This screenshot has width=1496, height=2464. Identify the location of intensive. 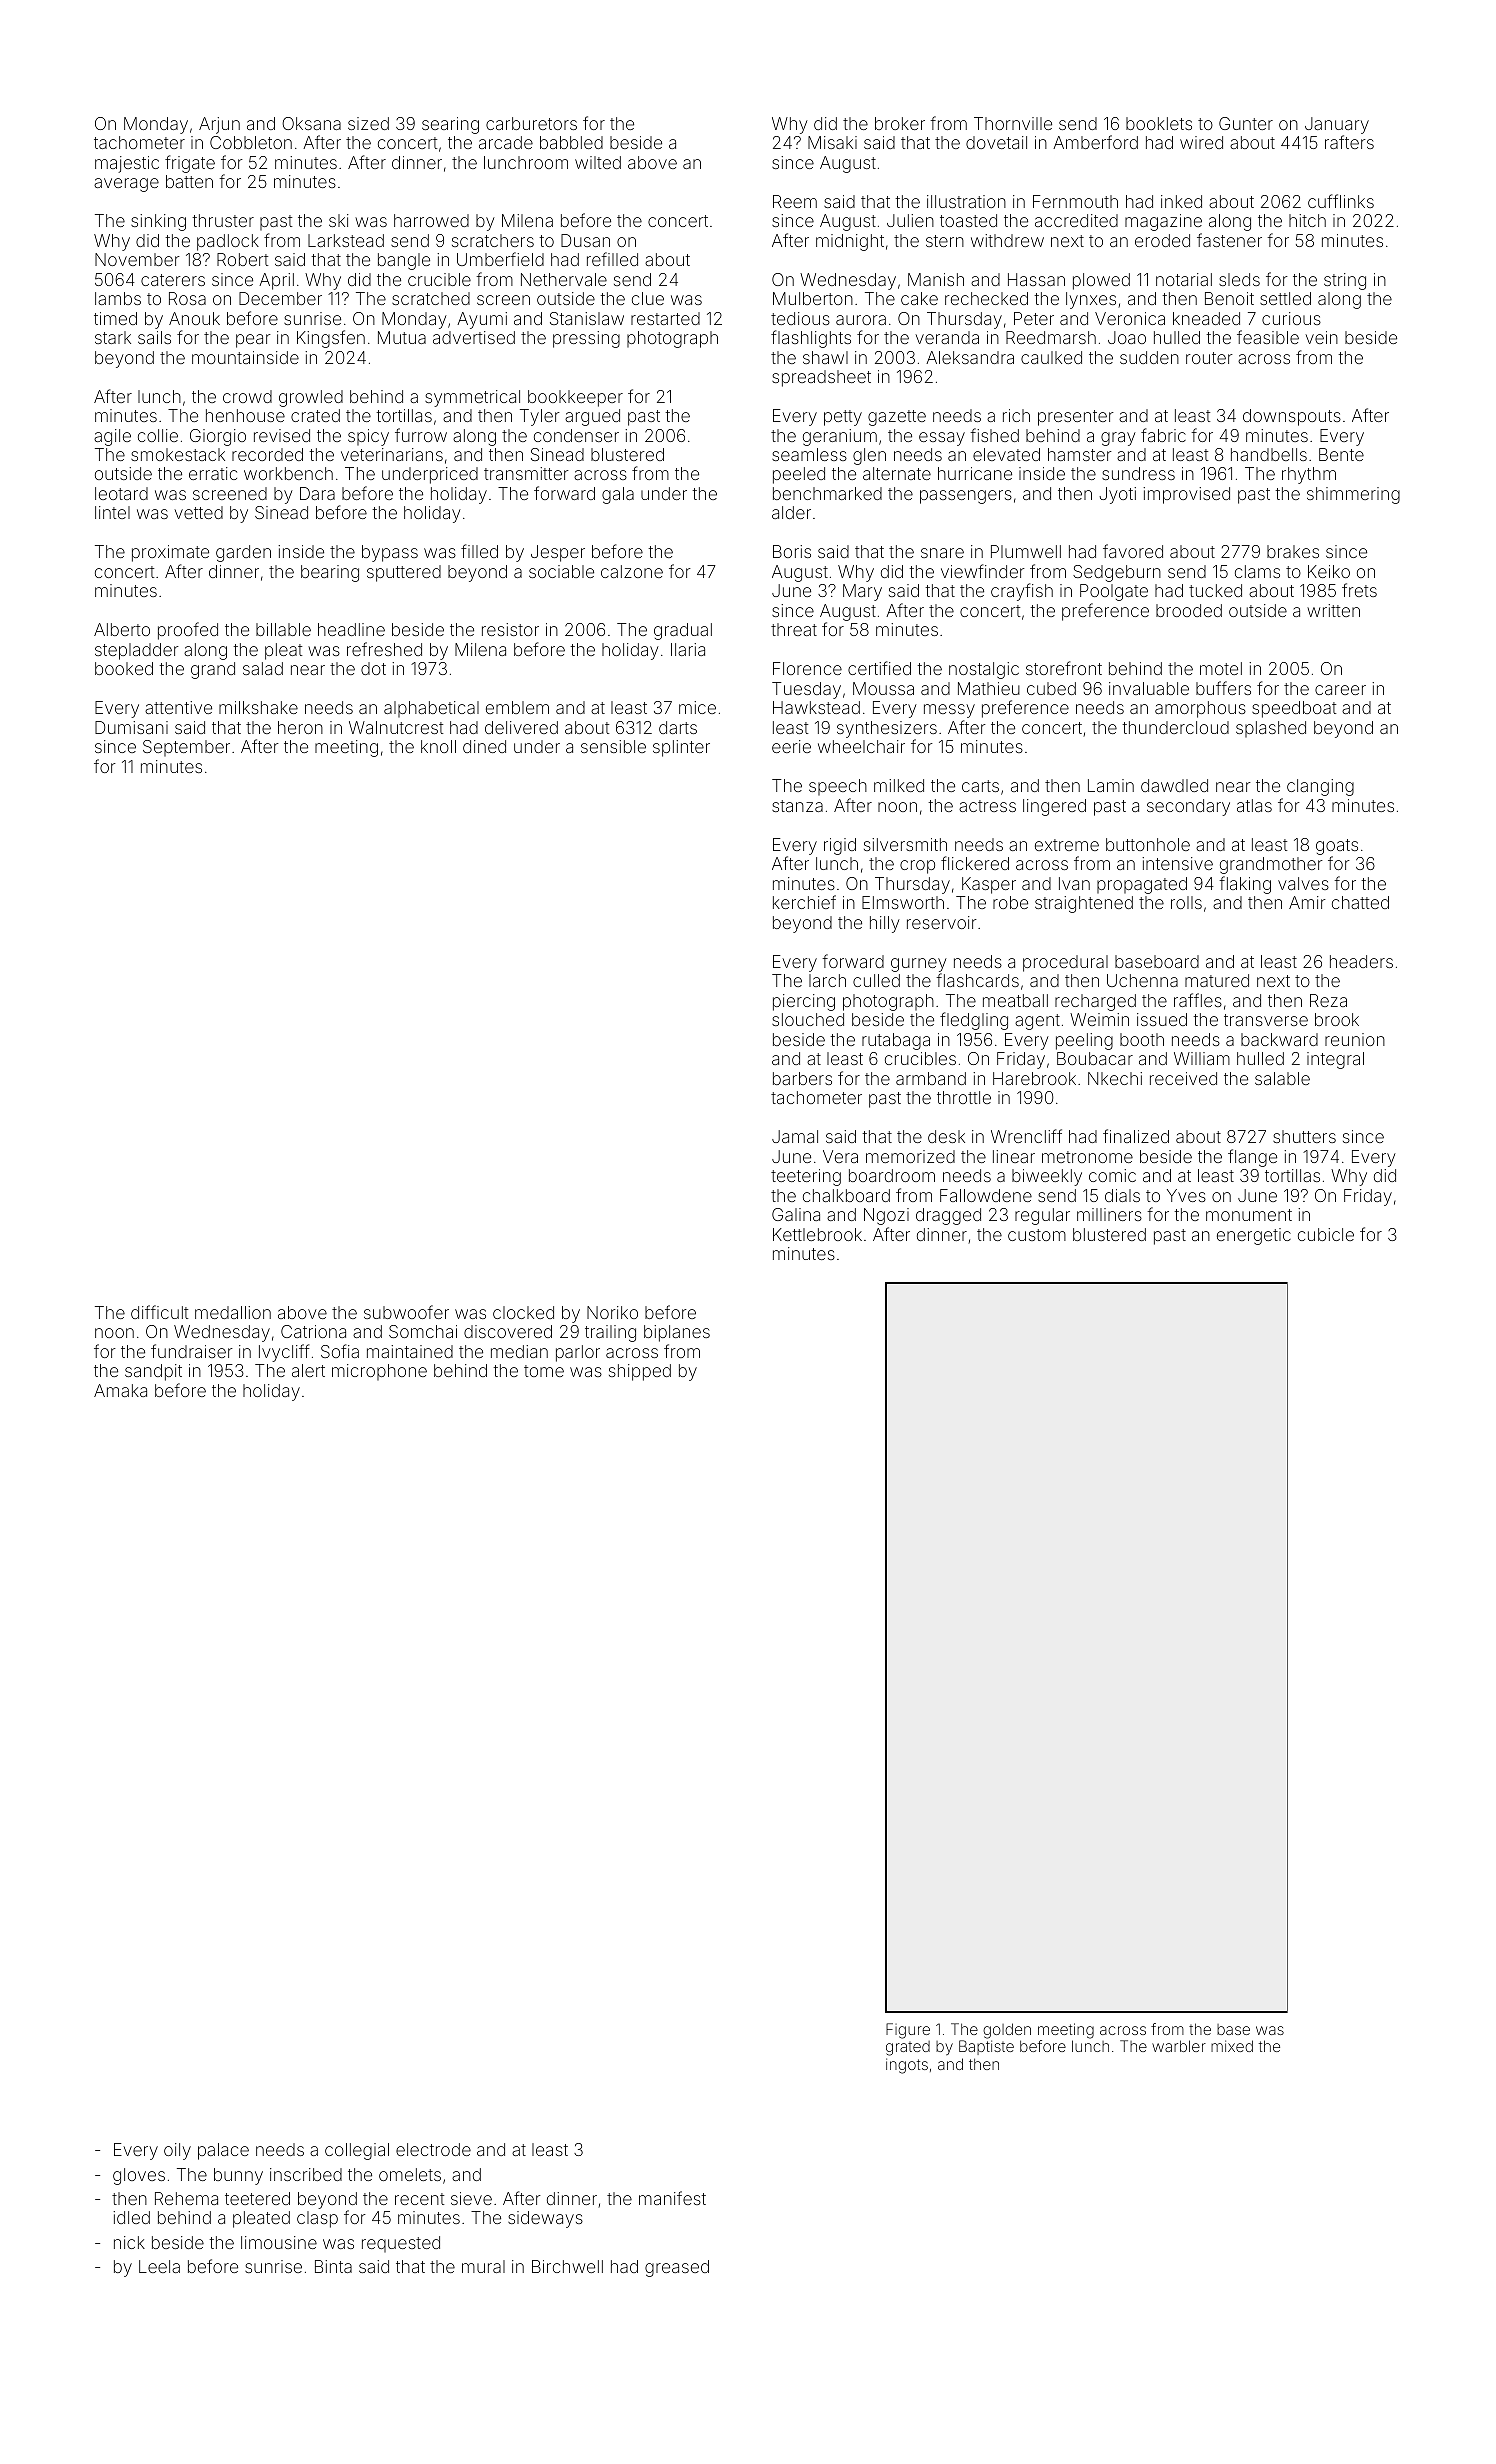
(1177, 863).
